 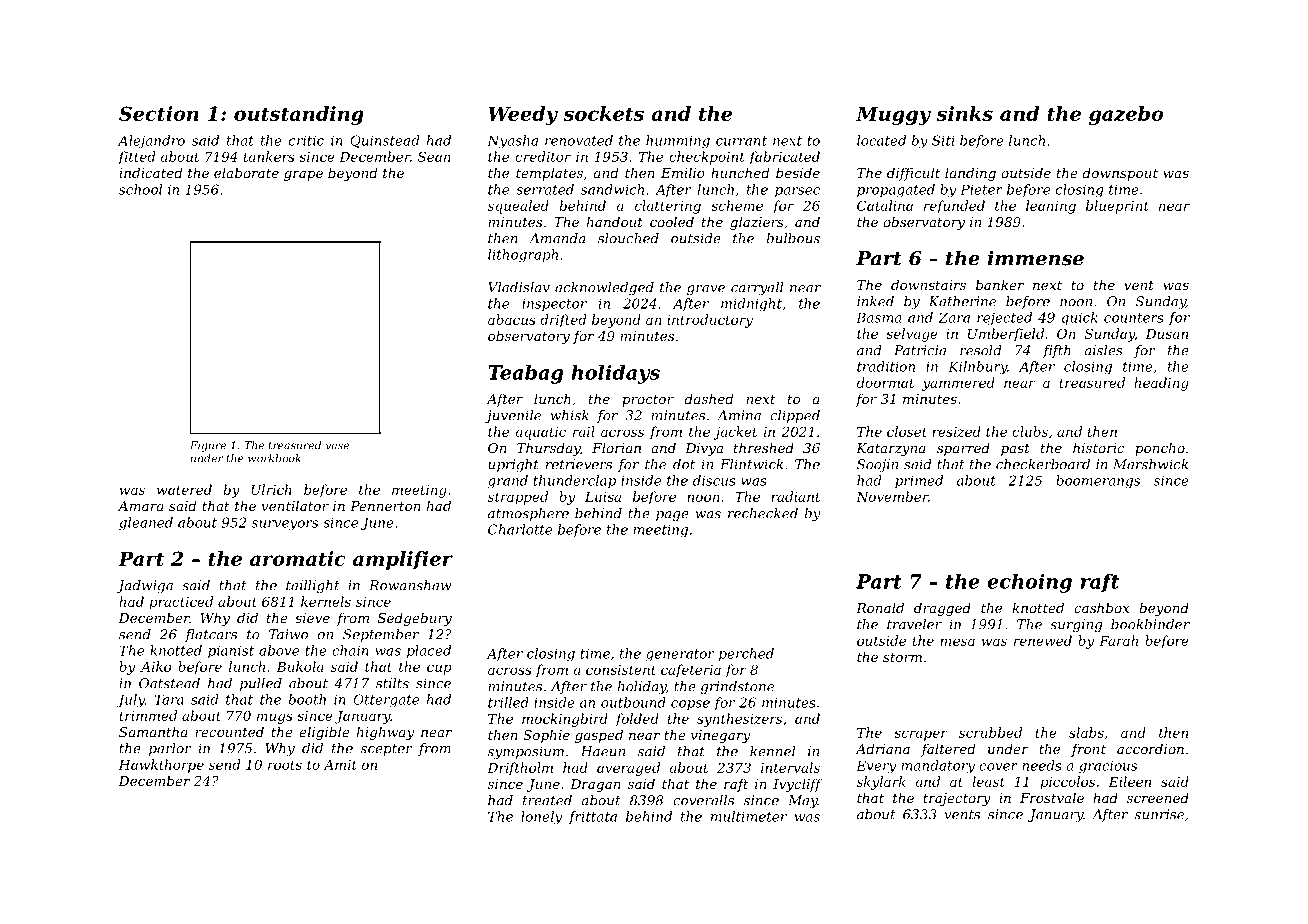 What do you see at coordinates (512, 319) in the page?
I see `abacus` at bounding box center [512, 319].
